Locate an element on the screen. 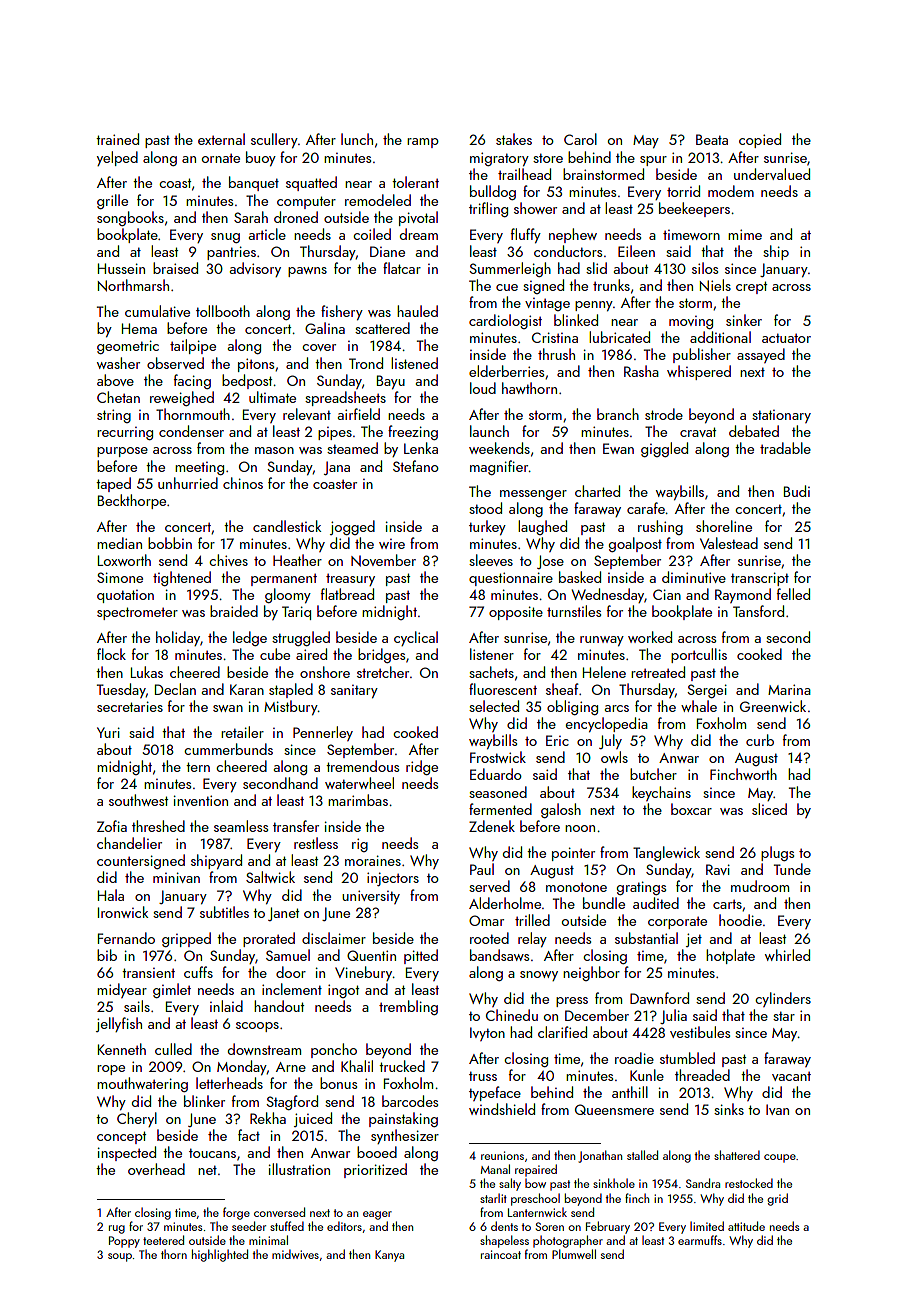  sliced is located at coordinates (769, 809).
